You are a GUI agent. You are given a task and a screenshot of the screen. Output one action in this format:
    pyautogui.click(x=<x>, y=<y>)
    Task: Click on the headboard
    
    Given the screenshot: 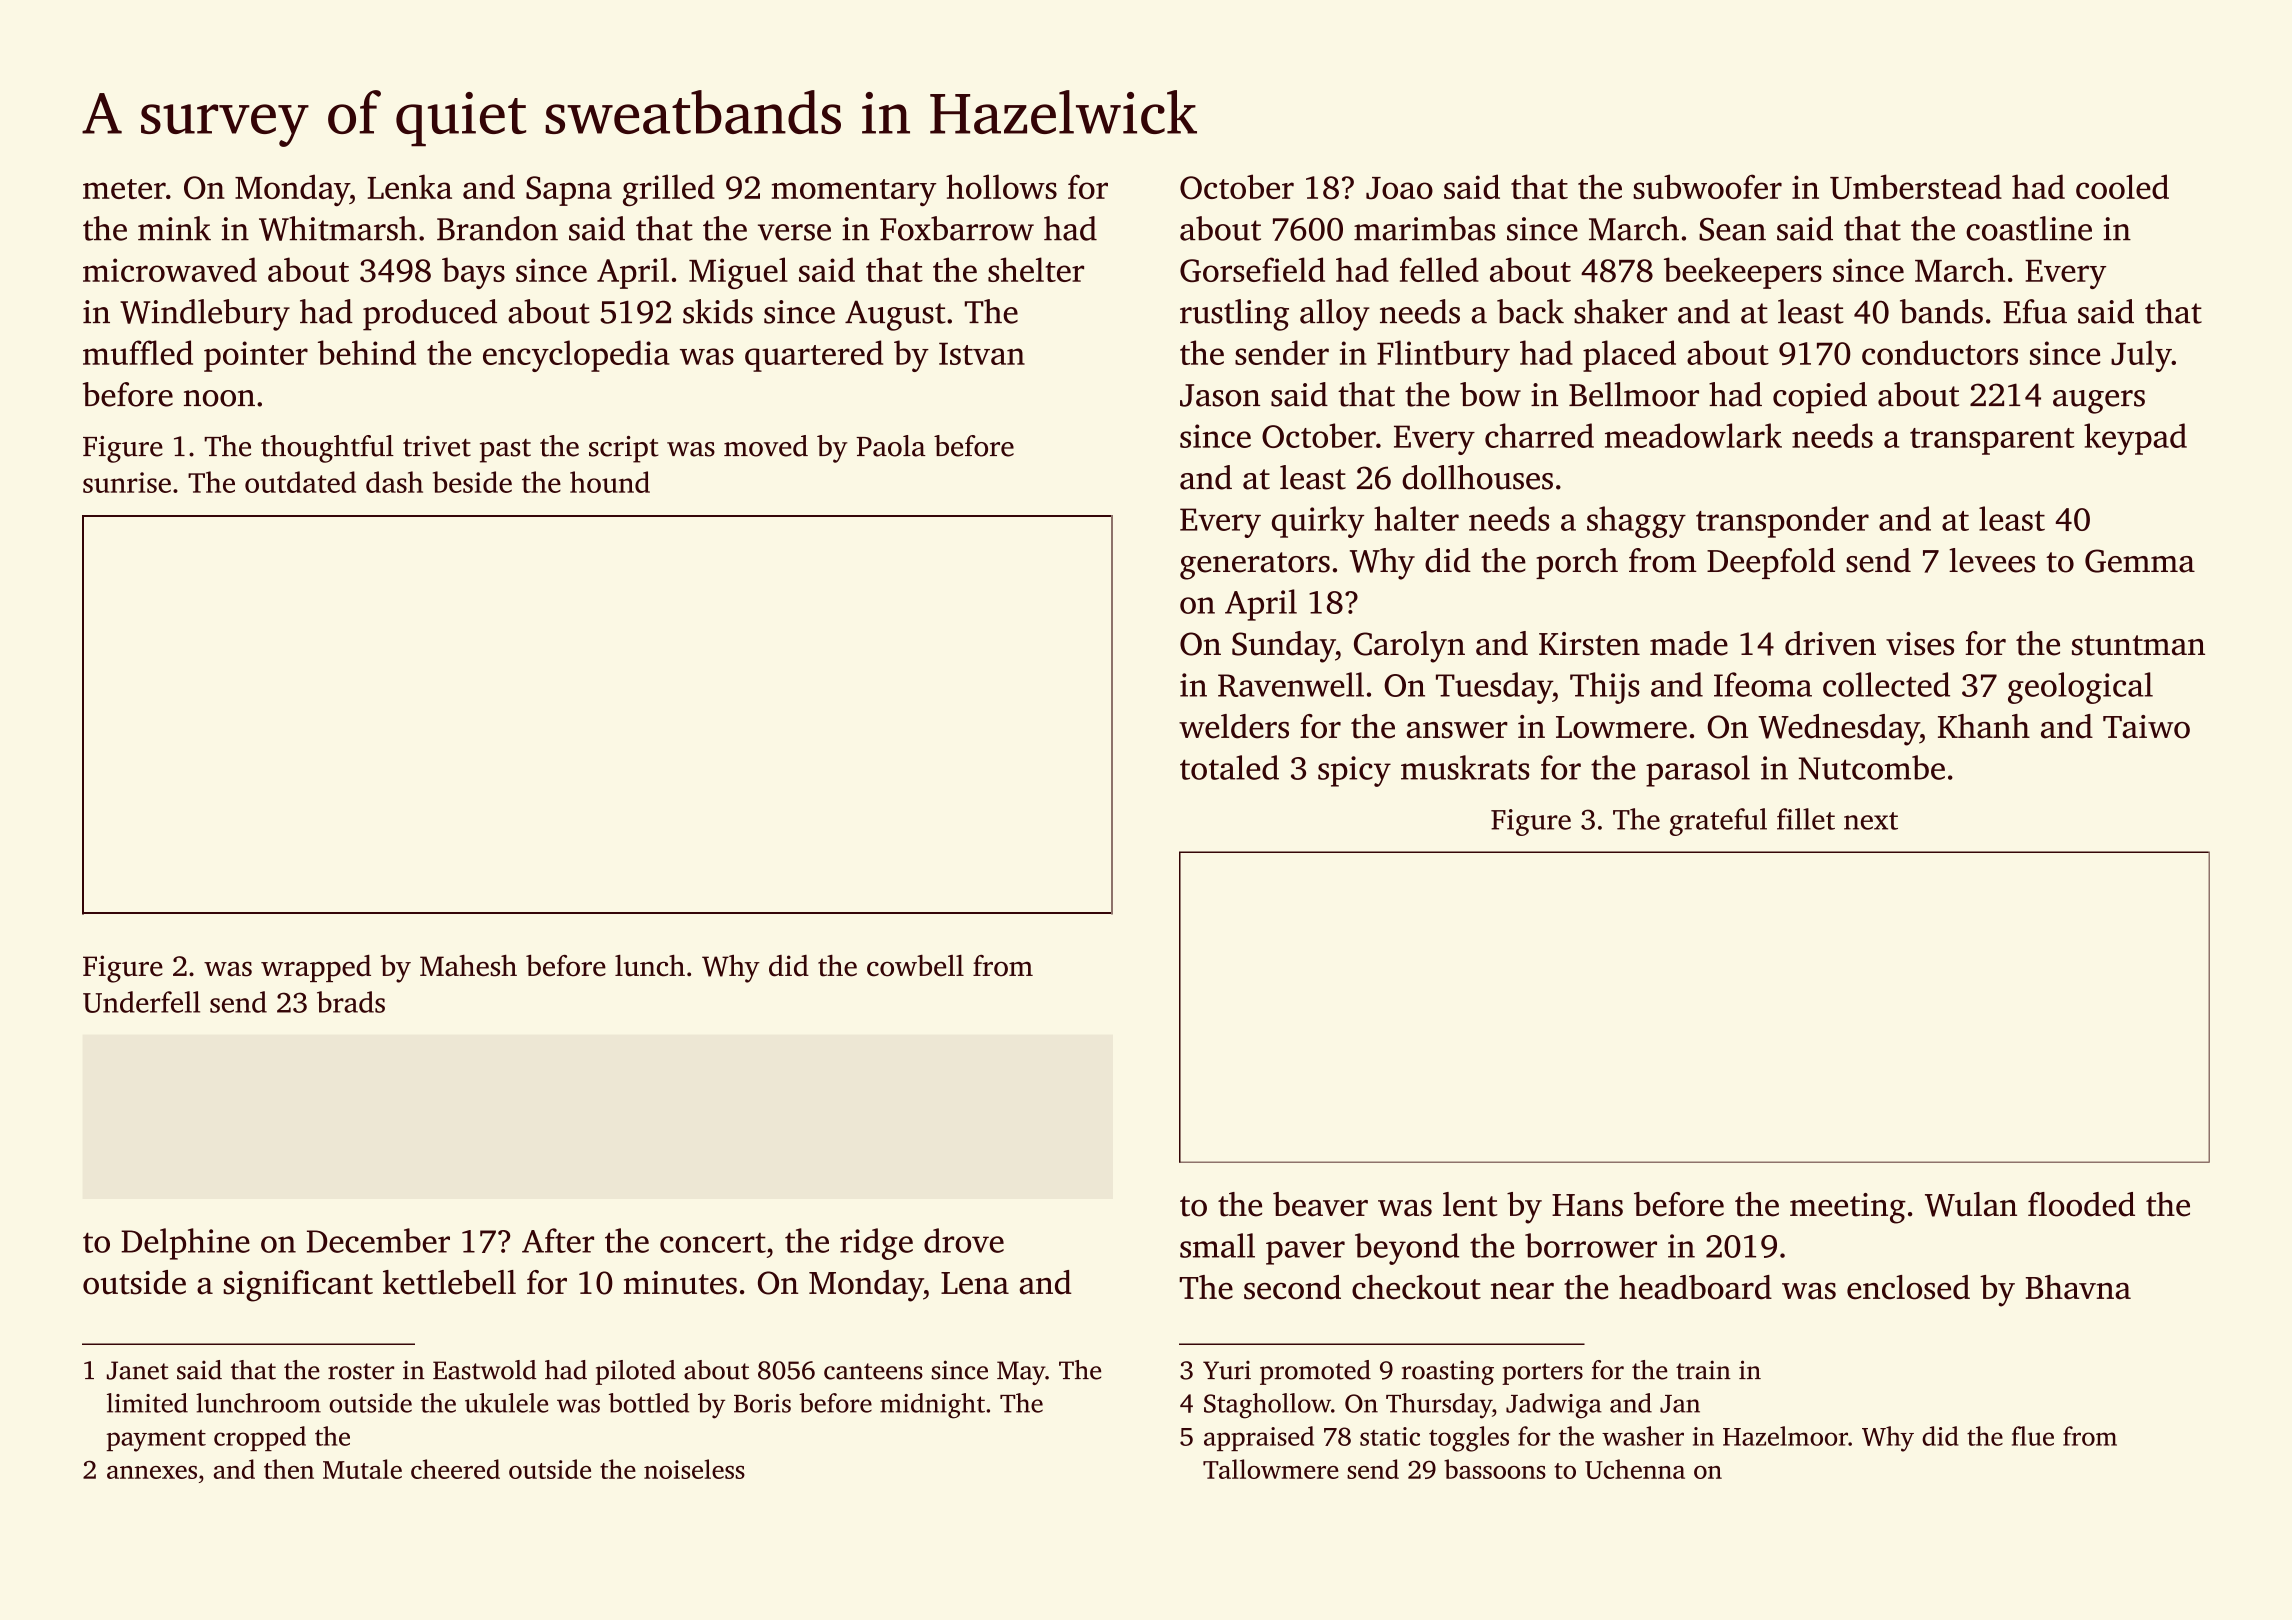 What is the action you would take?
    pyautogui.click(x=1695, y=1287)
